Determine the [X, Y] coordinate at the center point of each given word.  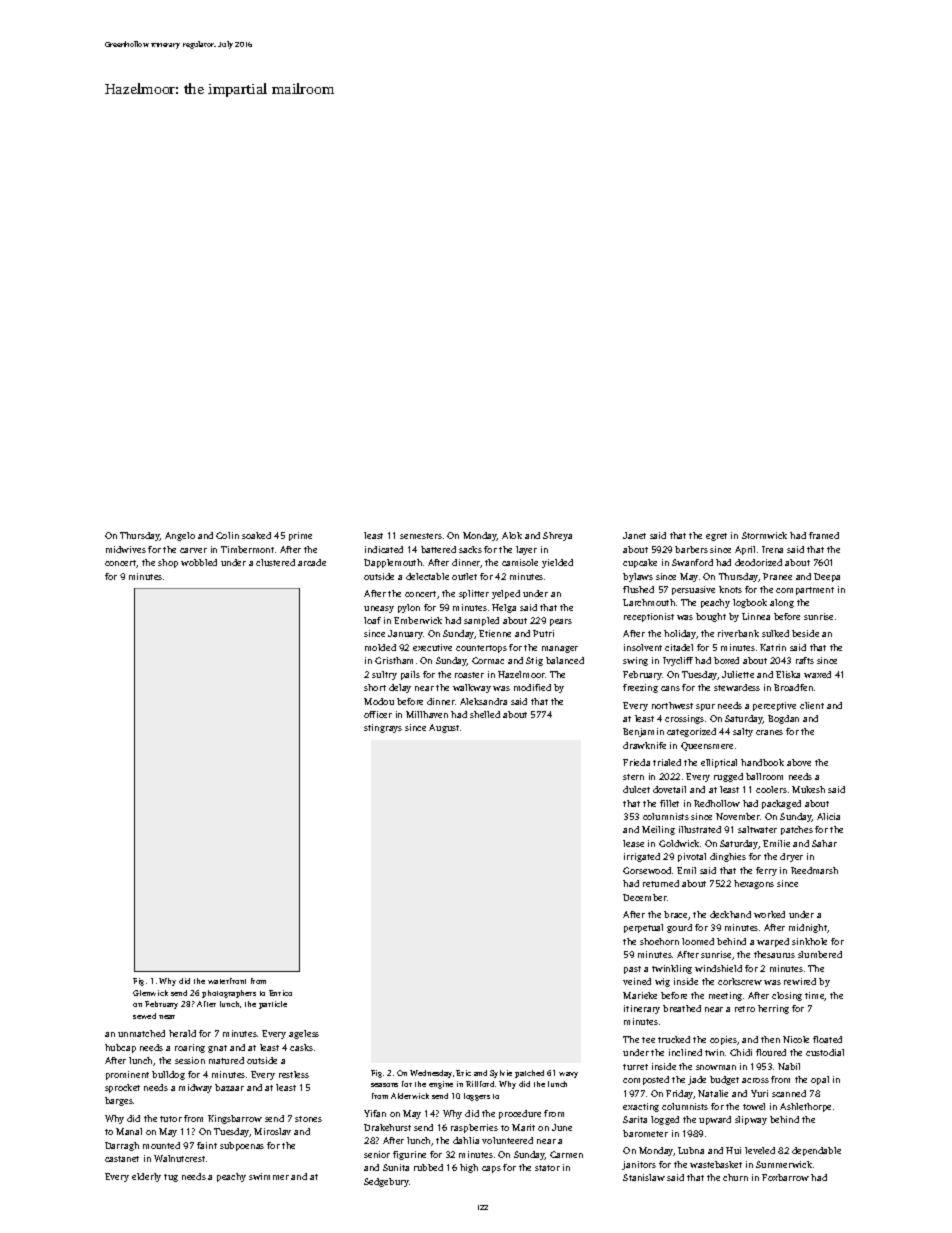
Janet [634, 535]
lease [633, 843]
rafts [805, 660]
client [812, 705]
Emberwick [418, 620]
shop [168, 563]
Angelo [180, 536]
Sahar [824, 843]
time [815, 996]
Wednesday [431, 1074]
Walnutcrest [179, 1158]
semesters [421, 536]
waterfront [227, 981]
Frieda [636, 762]
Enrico [280, 993]
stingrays [383, 728]
